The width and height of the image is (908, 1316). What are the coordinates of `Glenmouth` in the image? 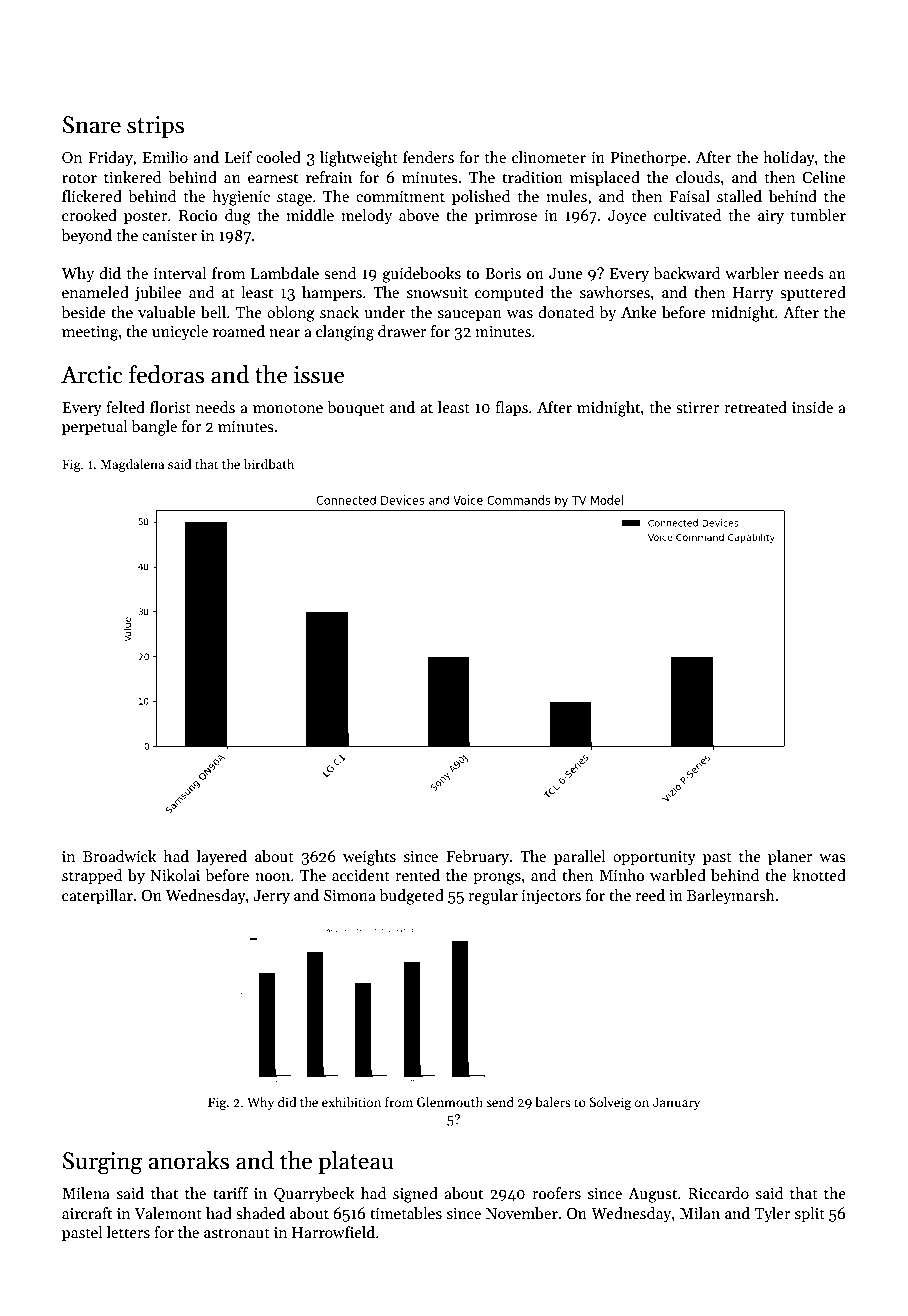 It's located at (450, 1102).
